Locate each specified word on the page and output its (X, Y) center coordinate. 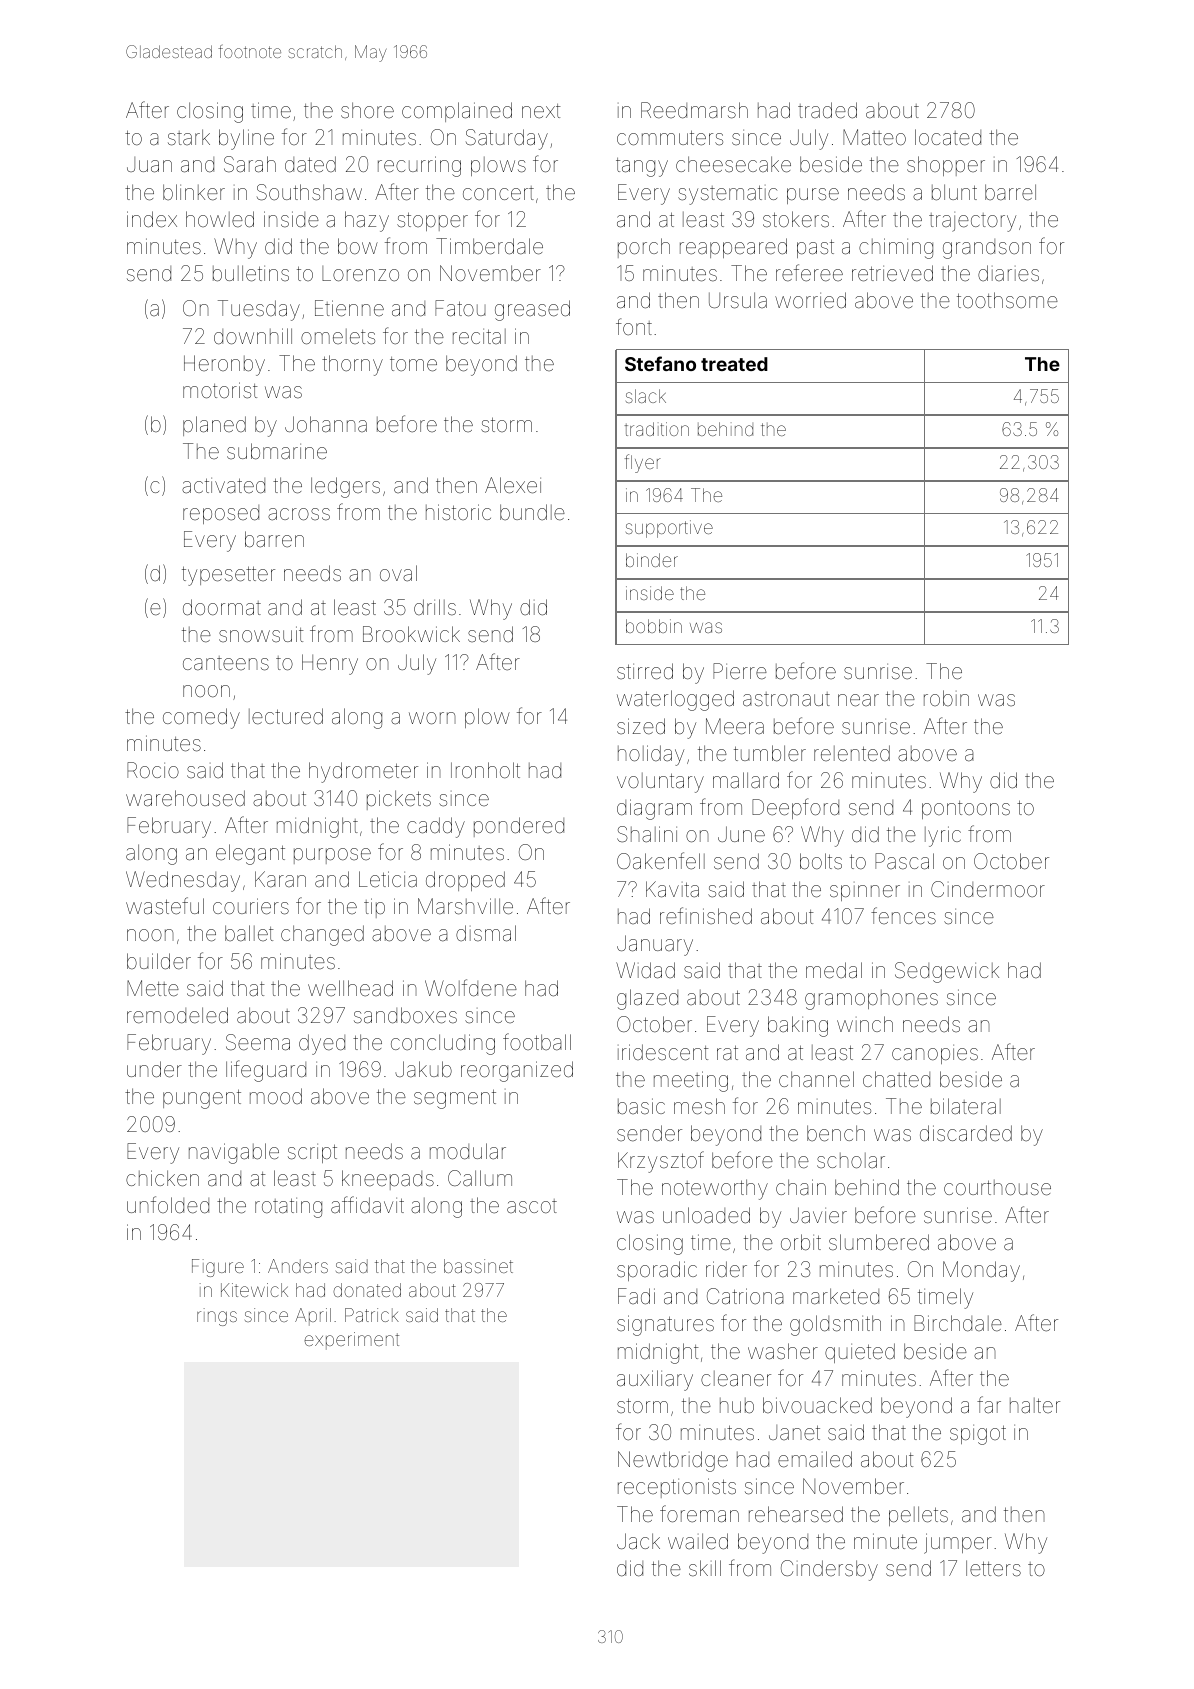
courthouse (997, 1188)
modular (468, 1151)
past (815, 248)
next (541, 111)
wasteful (165, 906)
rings (217, 1317)
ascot (532, 1206)
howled (220, 219)
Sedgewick (947, 972)
